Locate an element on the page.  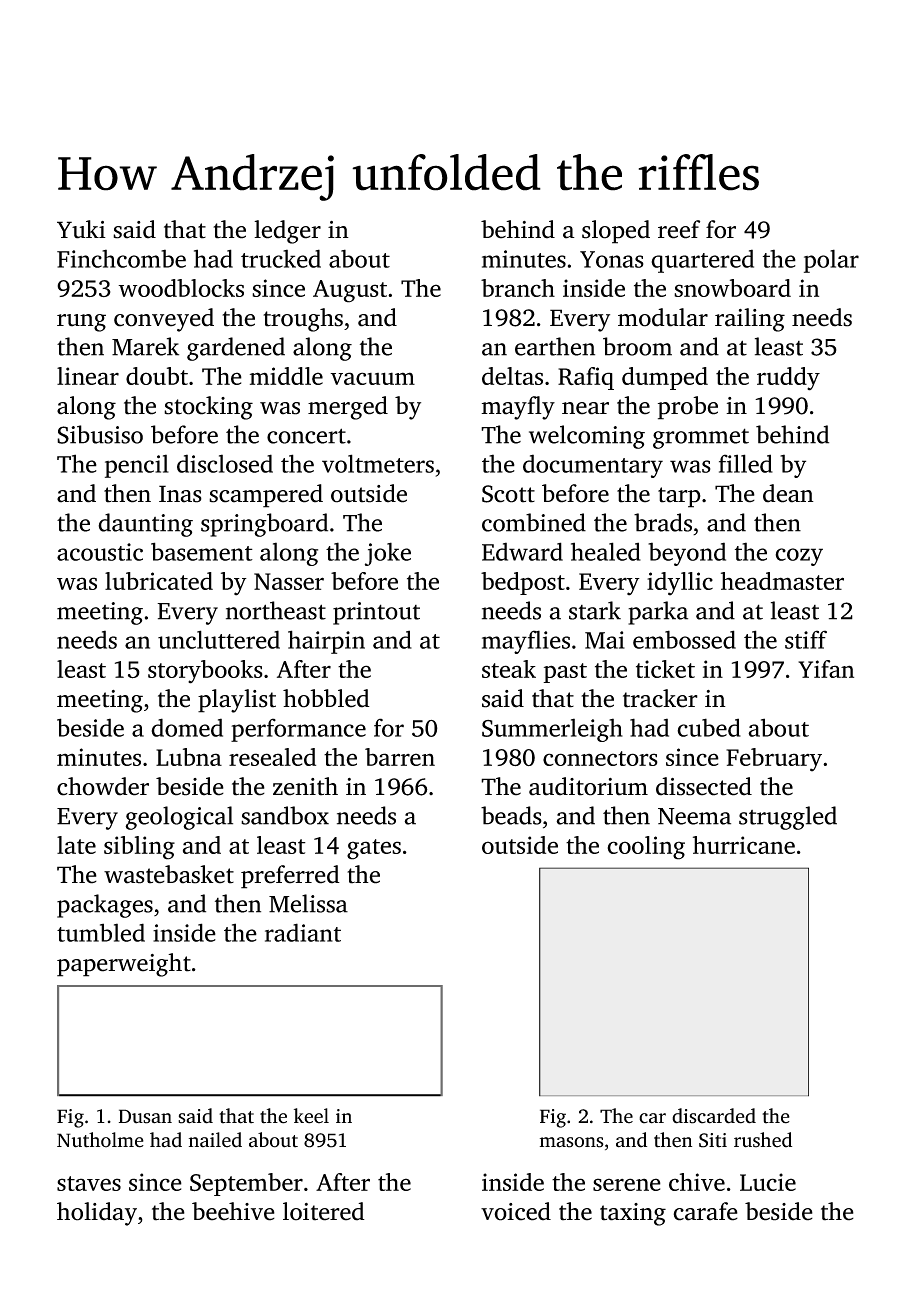
reef is located at coordinates (679, 229).
